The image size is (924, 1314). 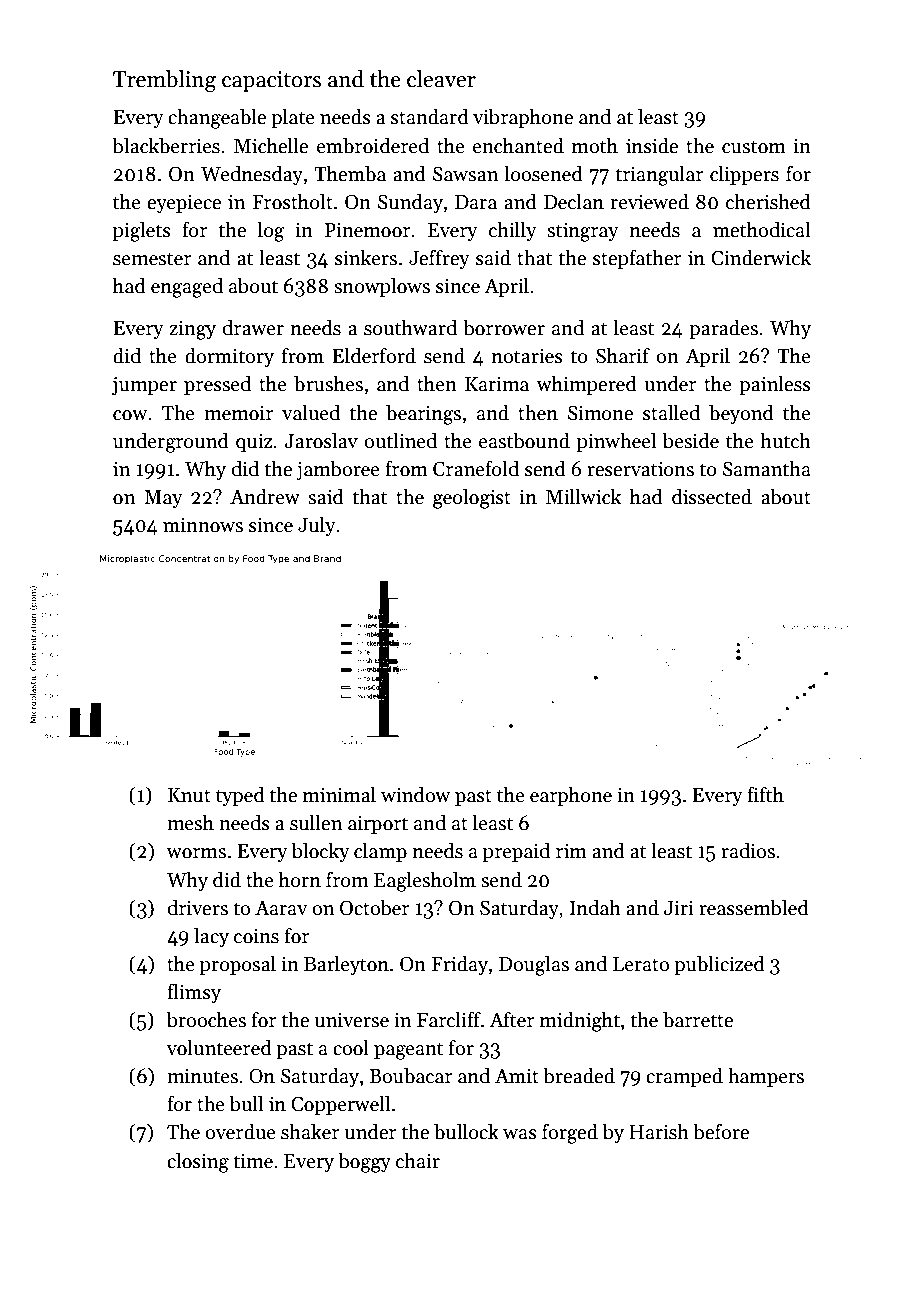 I want to click on Jiri, so click(x=679, y=908).
